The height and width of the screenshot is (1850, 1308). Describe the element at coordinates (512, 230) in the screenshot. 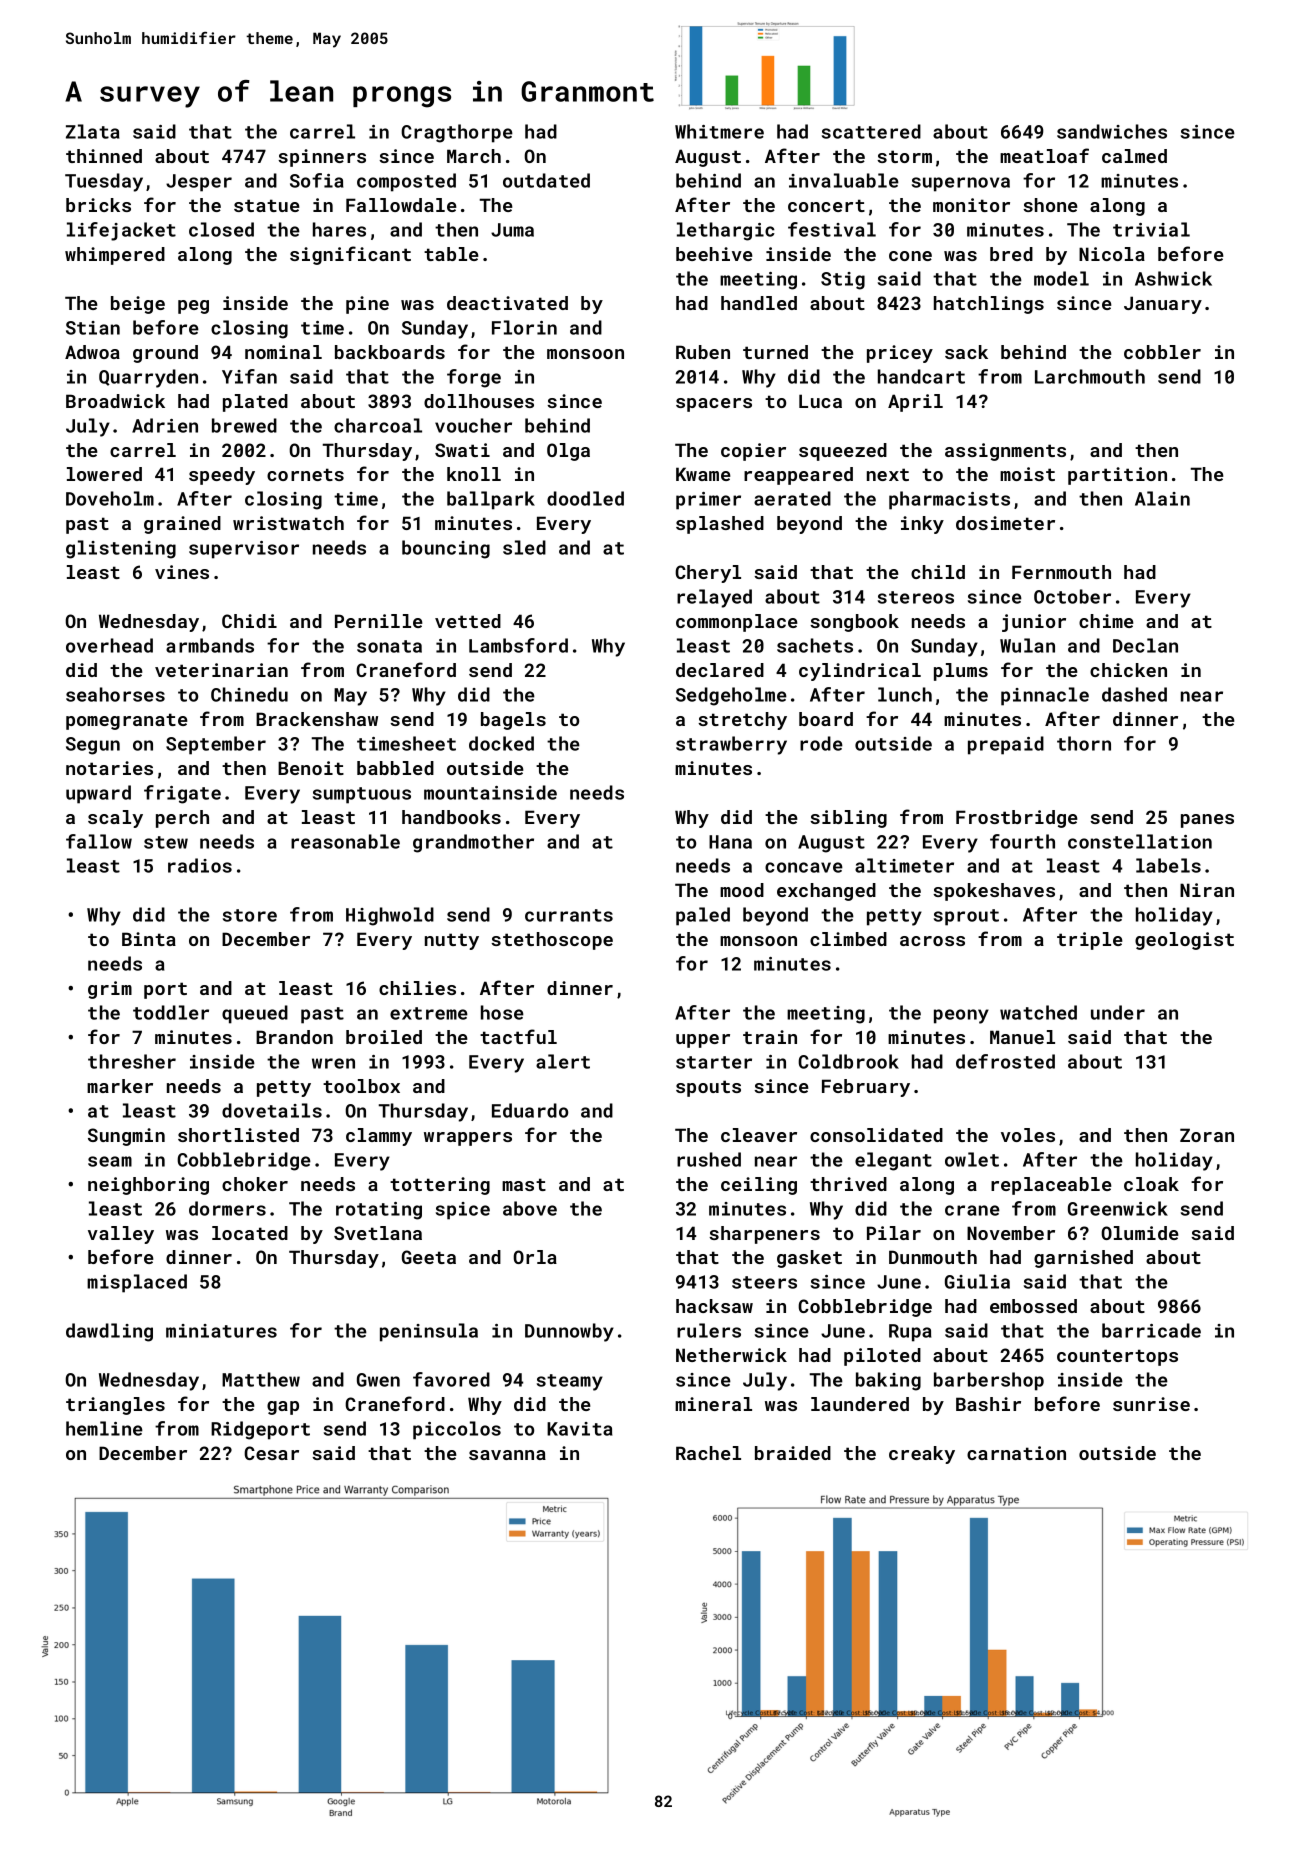

I see `Juma` at that location.
